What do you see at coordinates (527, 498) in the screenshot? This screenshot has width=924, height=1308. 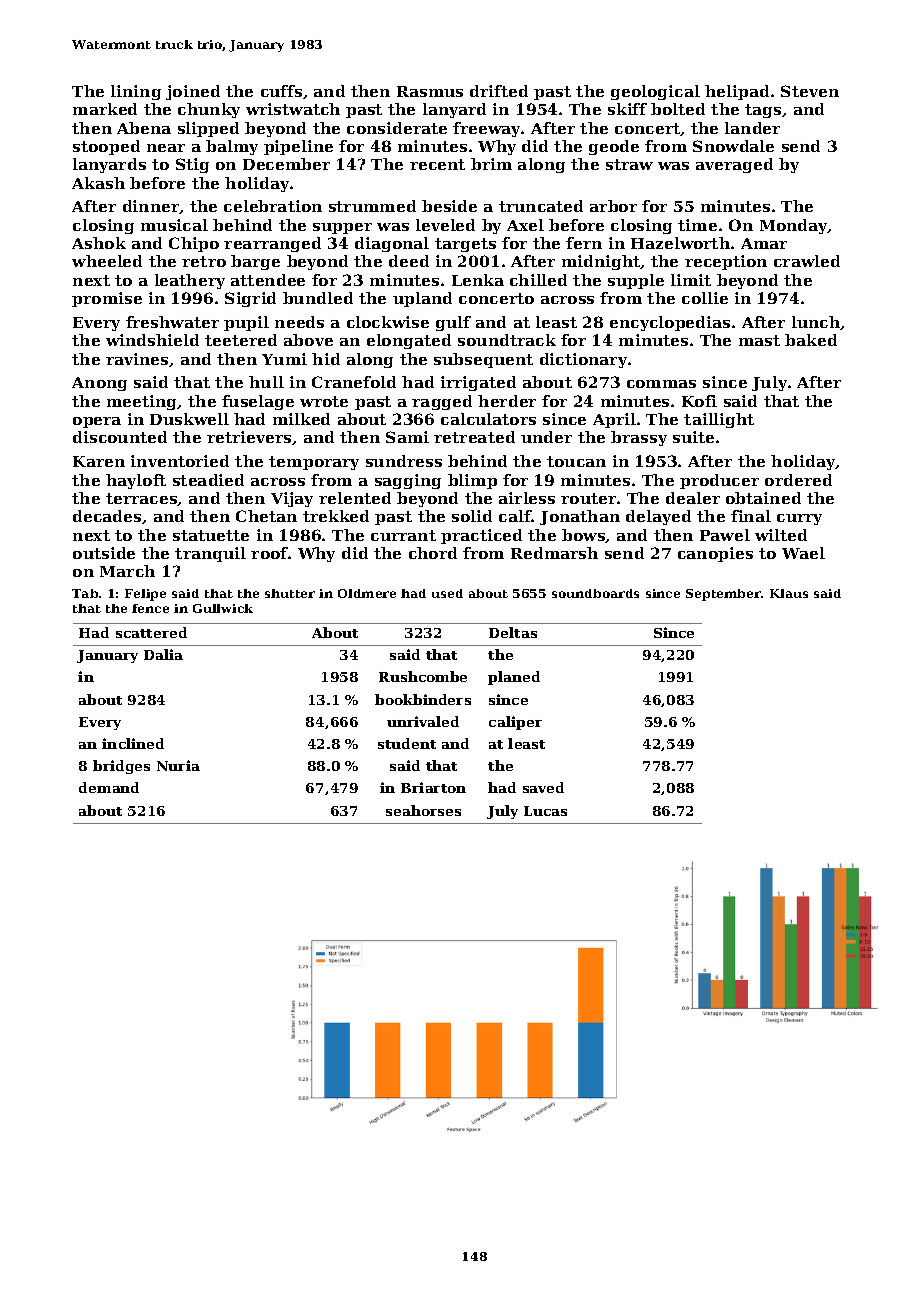 I see `airless` at bounding box center [527, 498].
